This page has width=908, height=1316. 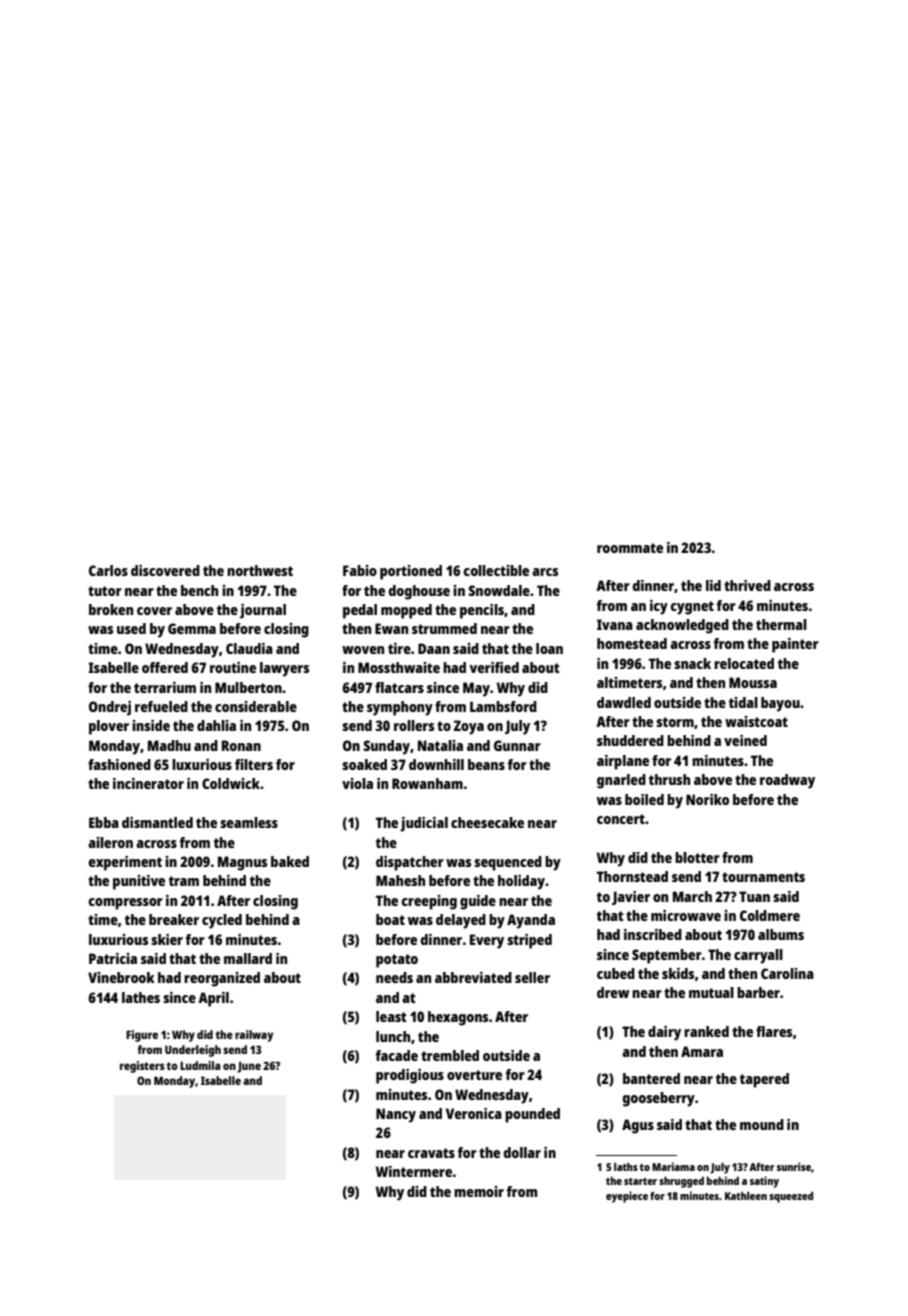 I want to click on portioned, so click(x=411, y=572).
